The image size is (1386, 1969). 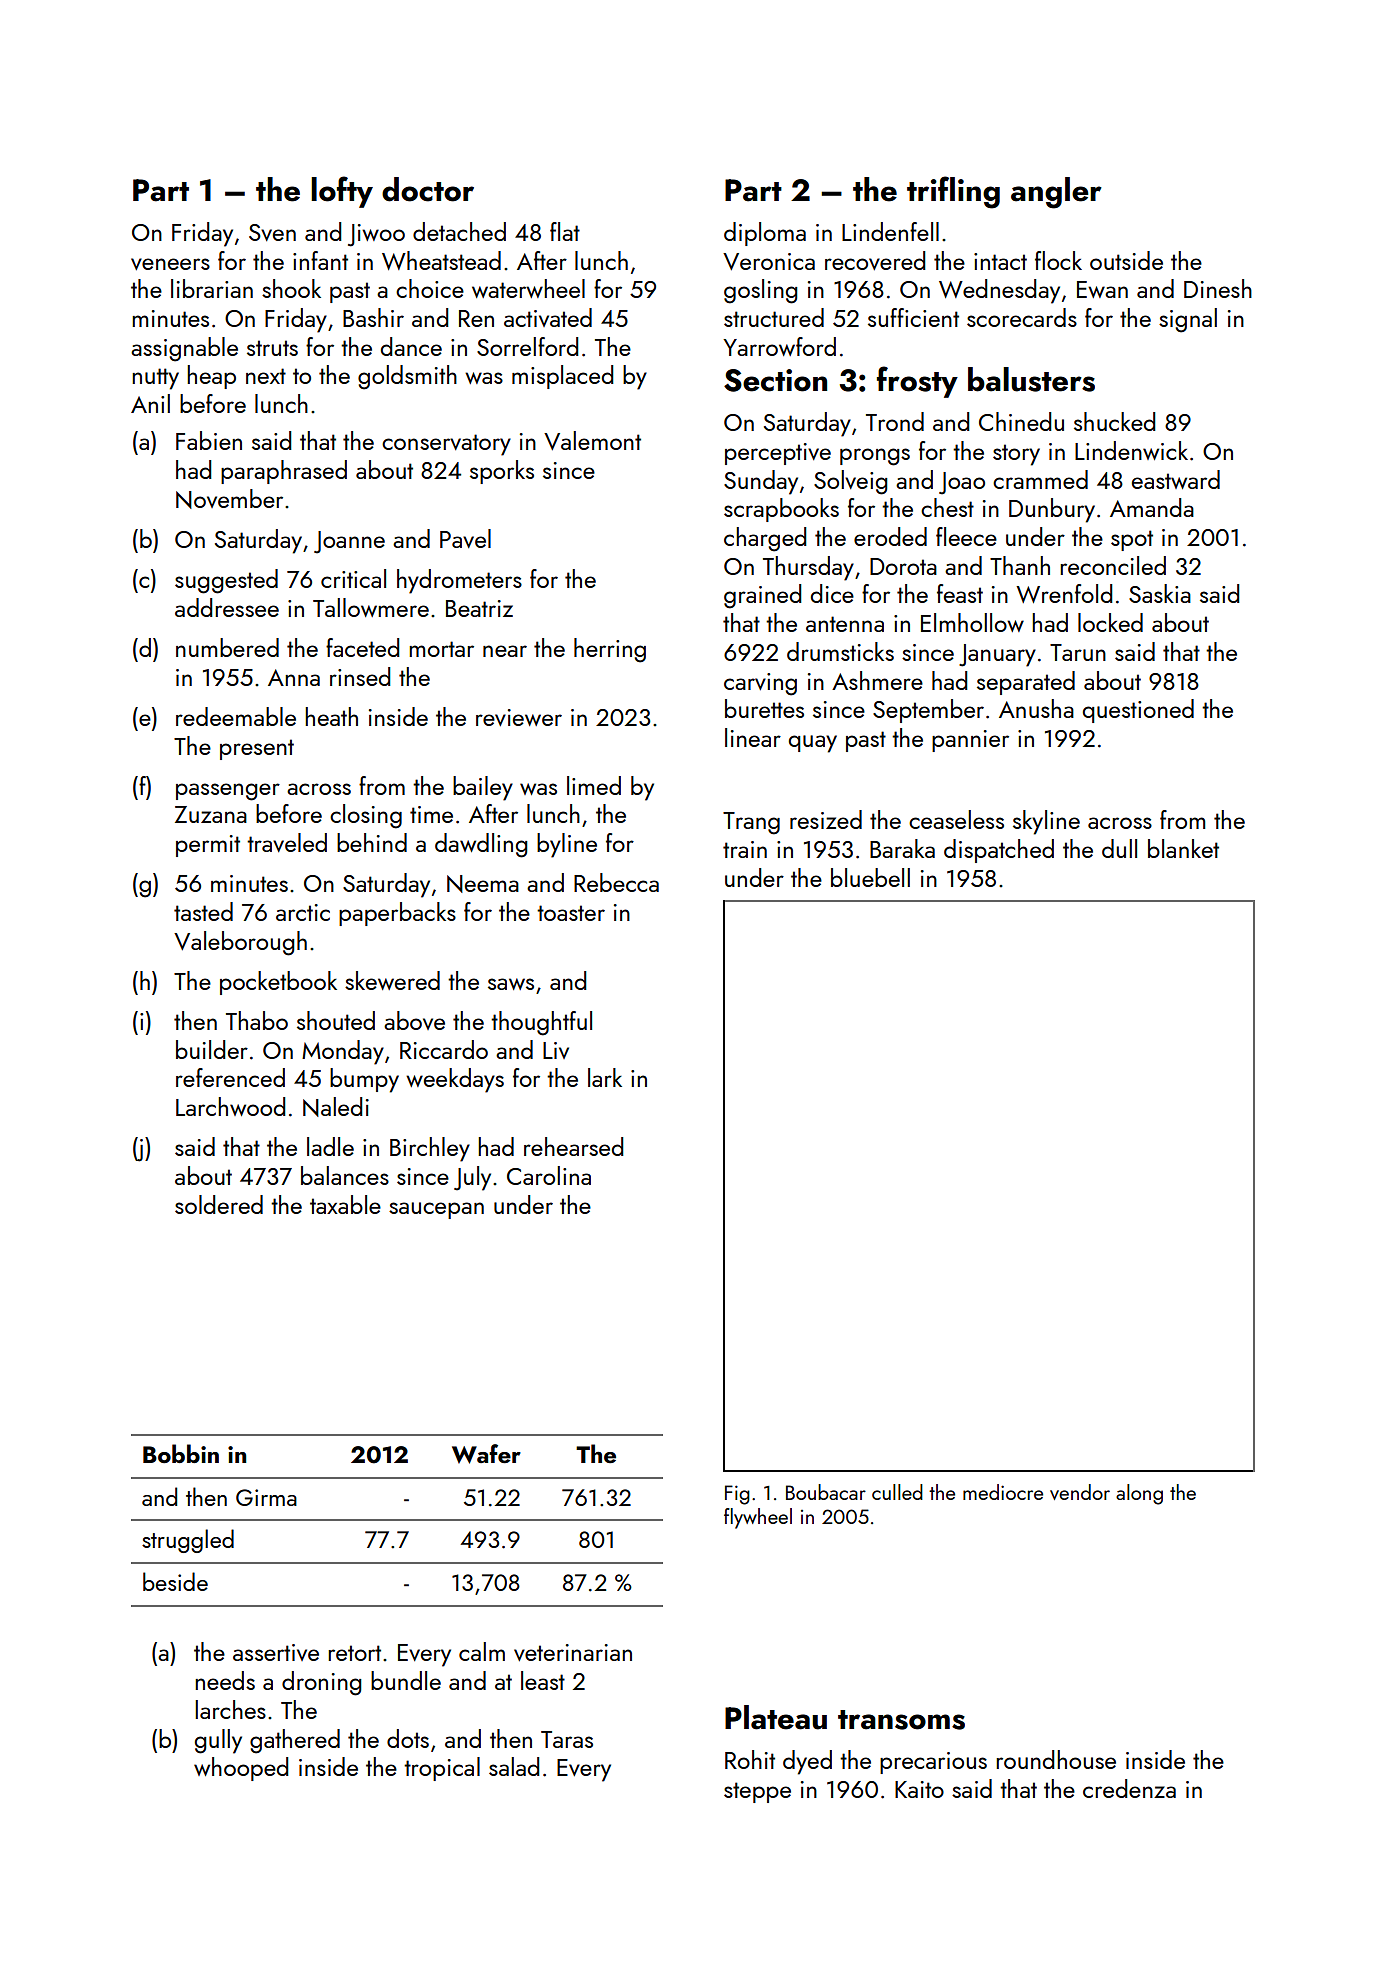 I want to click on doctor, so click(x=428, y=189).
